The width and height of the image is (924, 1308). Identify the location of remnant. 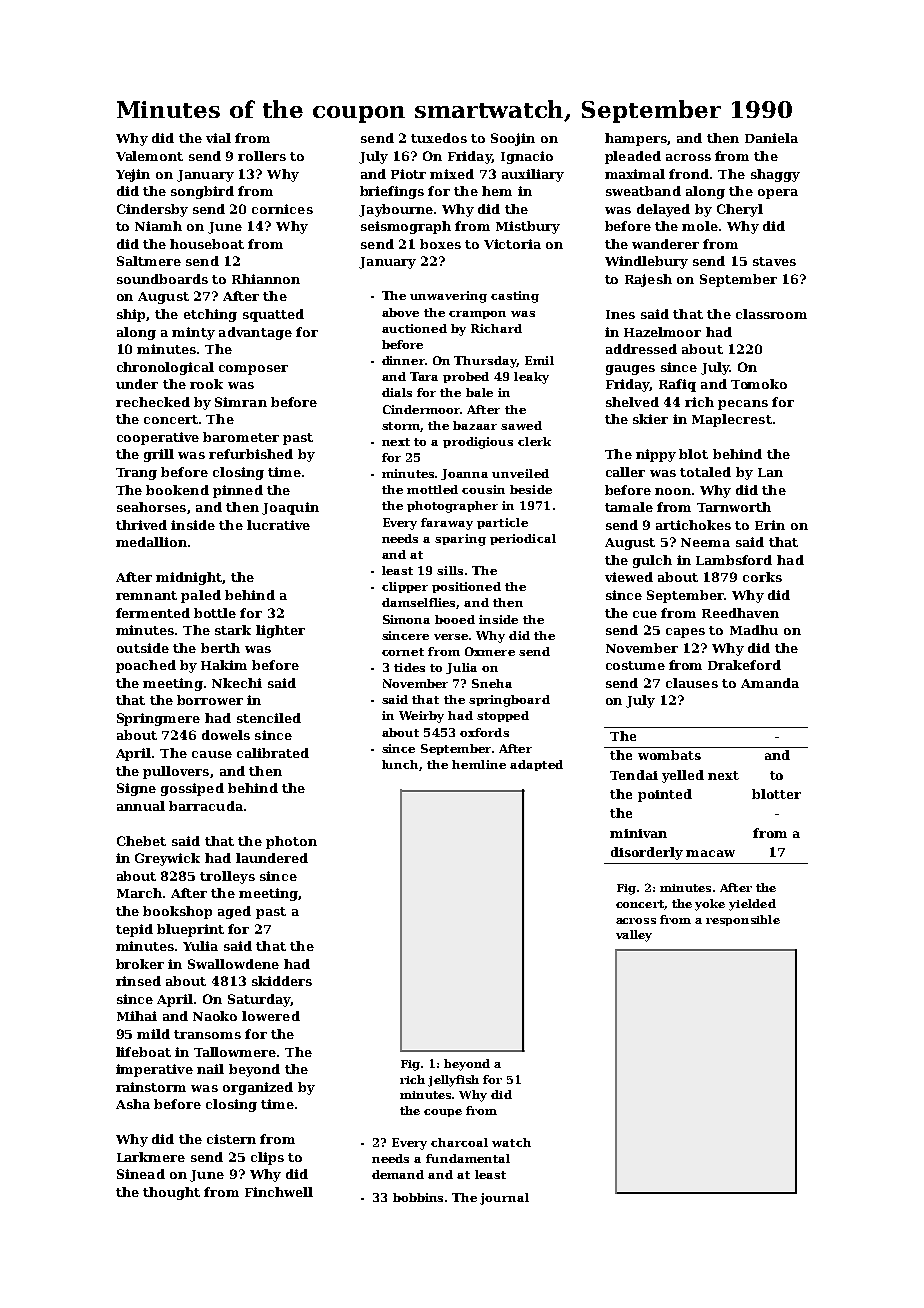
(146, 595).
